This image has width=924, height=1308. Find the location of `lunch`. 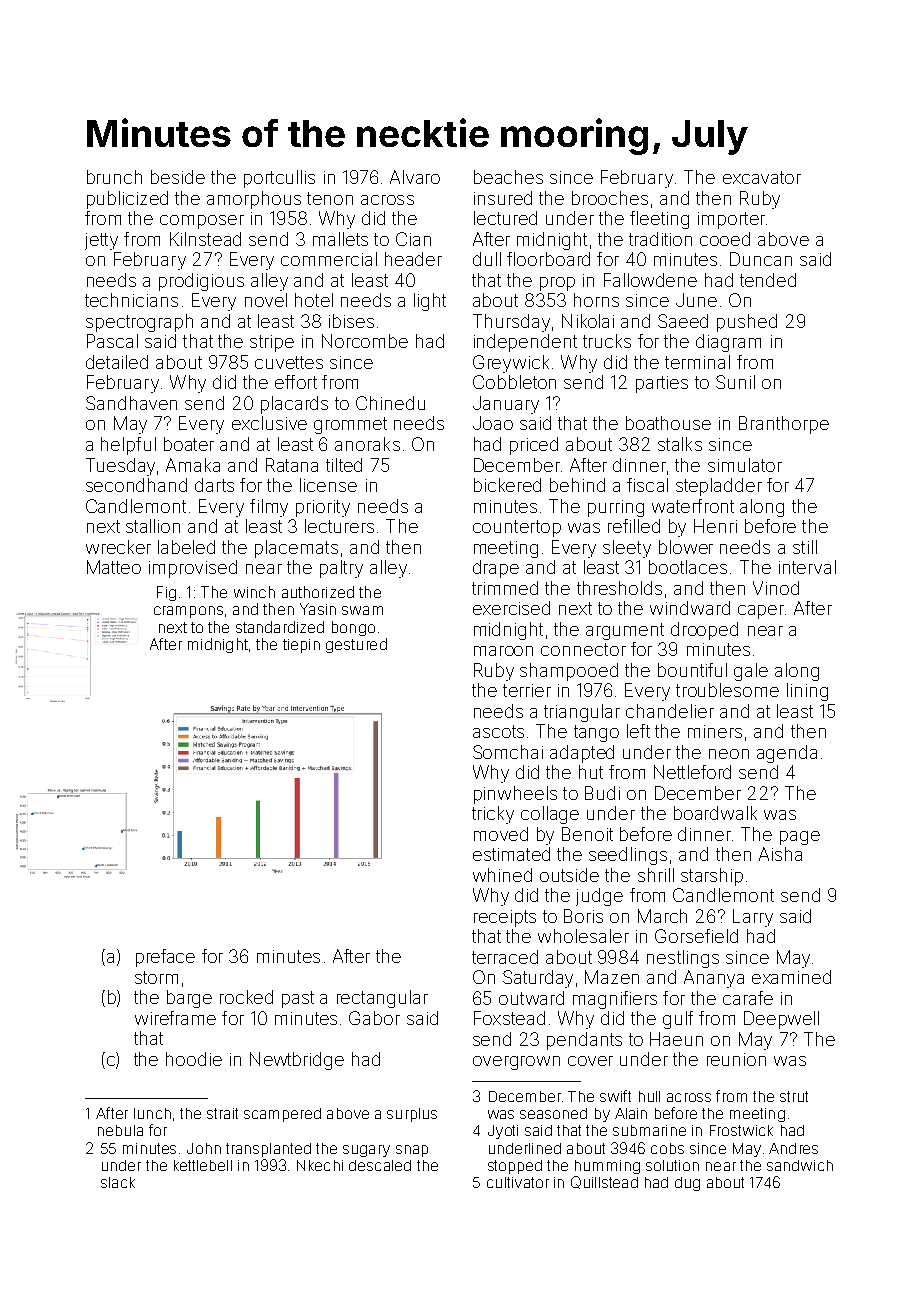

lunch is located at coordinates (152, 1113).
